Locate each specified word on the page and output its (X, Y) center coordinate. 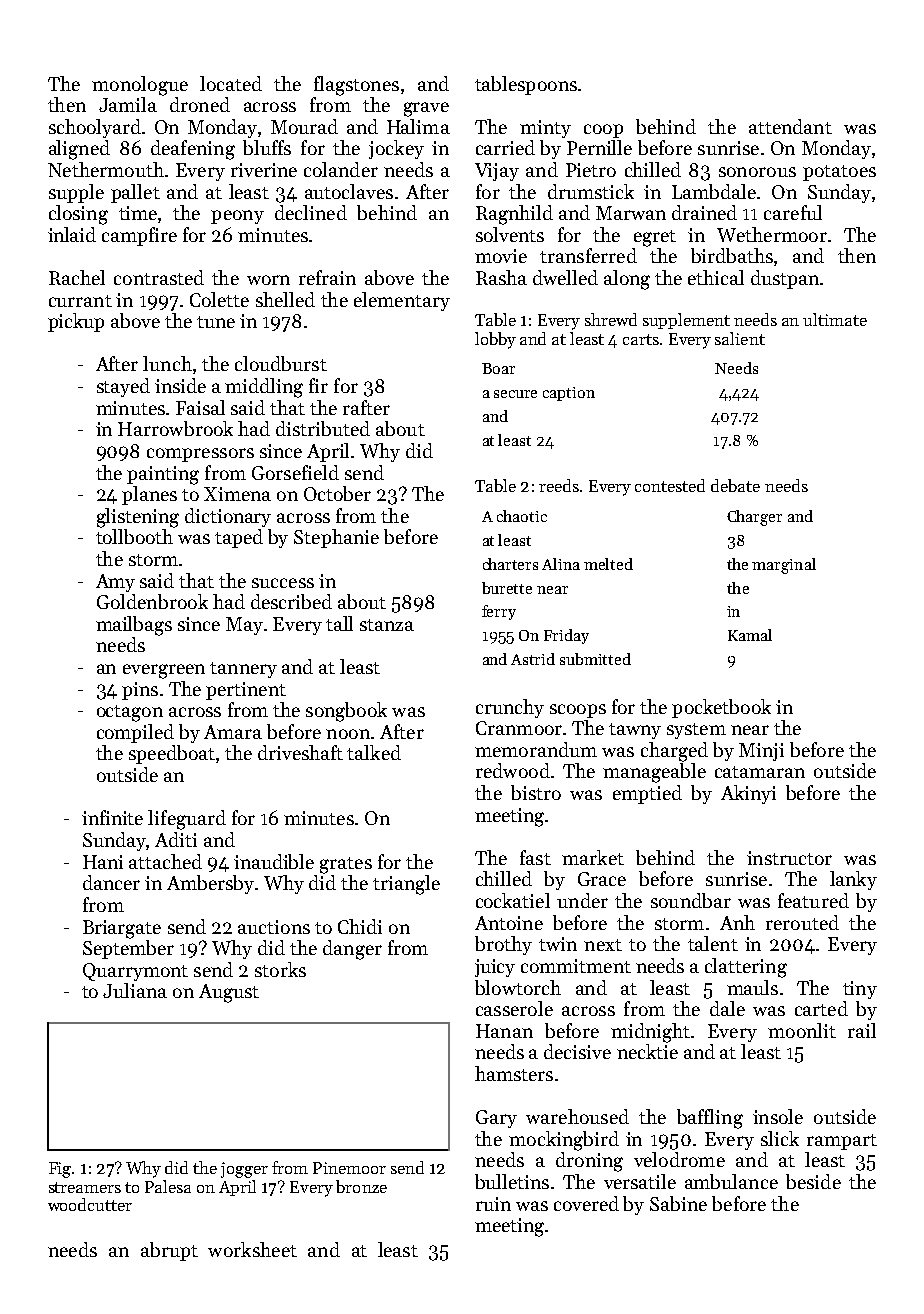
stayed (123, 387)
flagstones (356, 86)
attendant (790, 126)
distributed (323, 428)
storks (280, 969)
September (128, 949)
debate (735, 485)
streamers (85, 1187)
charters (510, 564)
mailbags (134, 626)
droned (200, 104)
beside (813, 1181)
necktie (647, 1051)
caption (569, 394)
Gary (496, 1119)
